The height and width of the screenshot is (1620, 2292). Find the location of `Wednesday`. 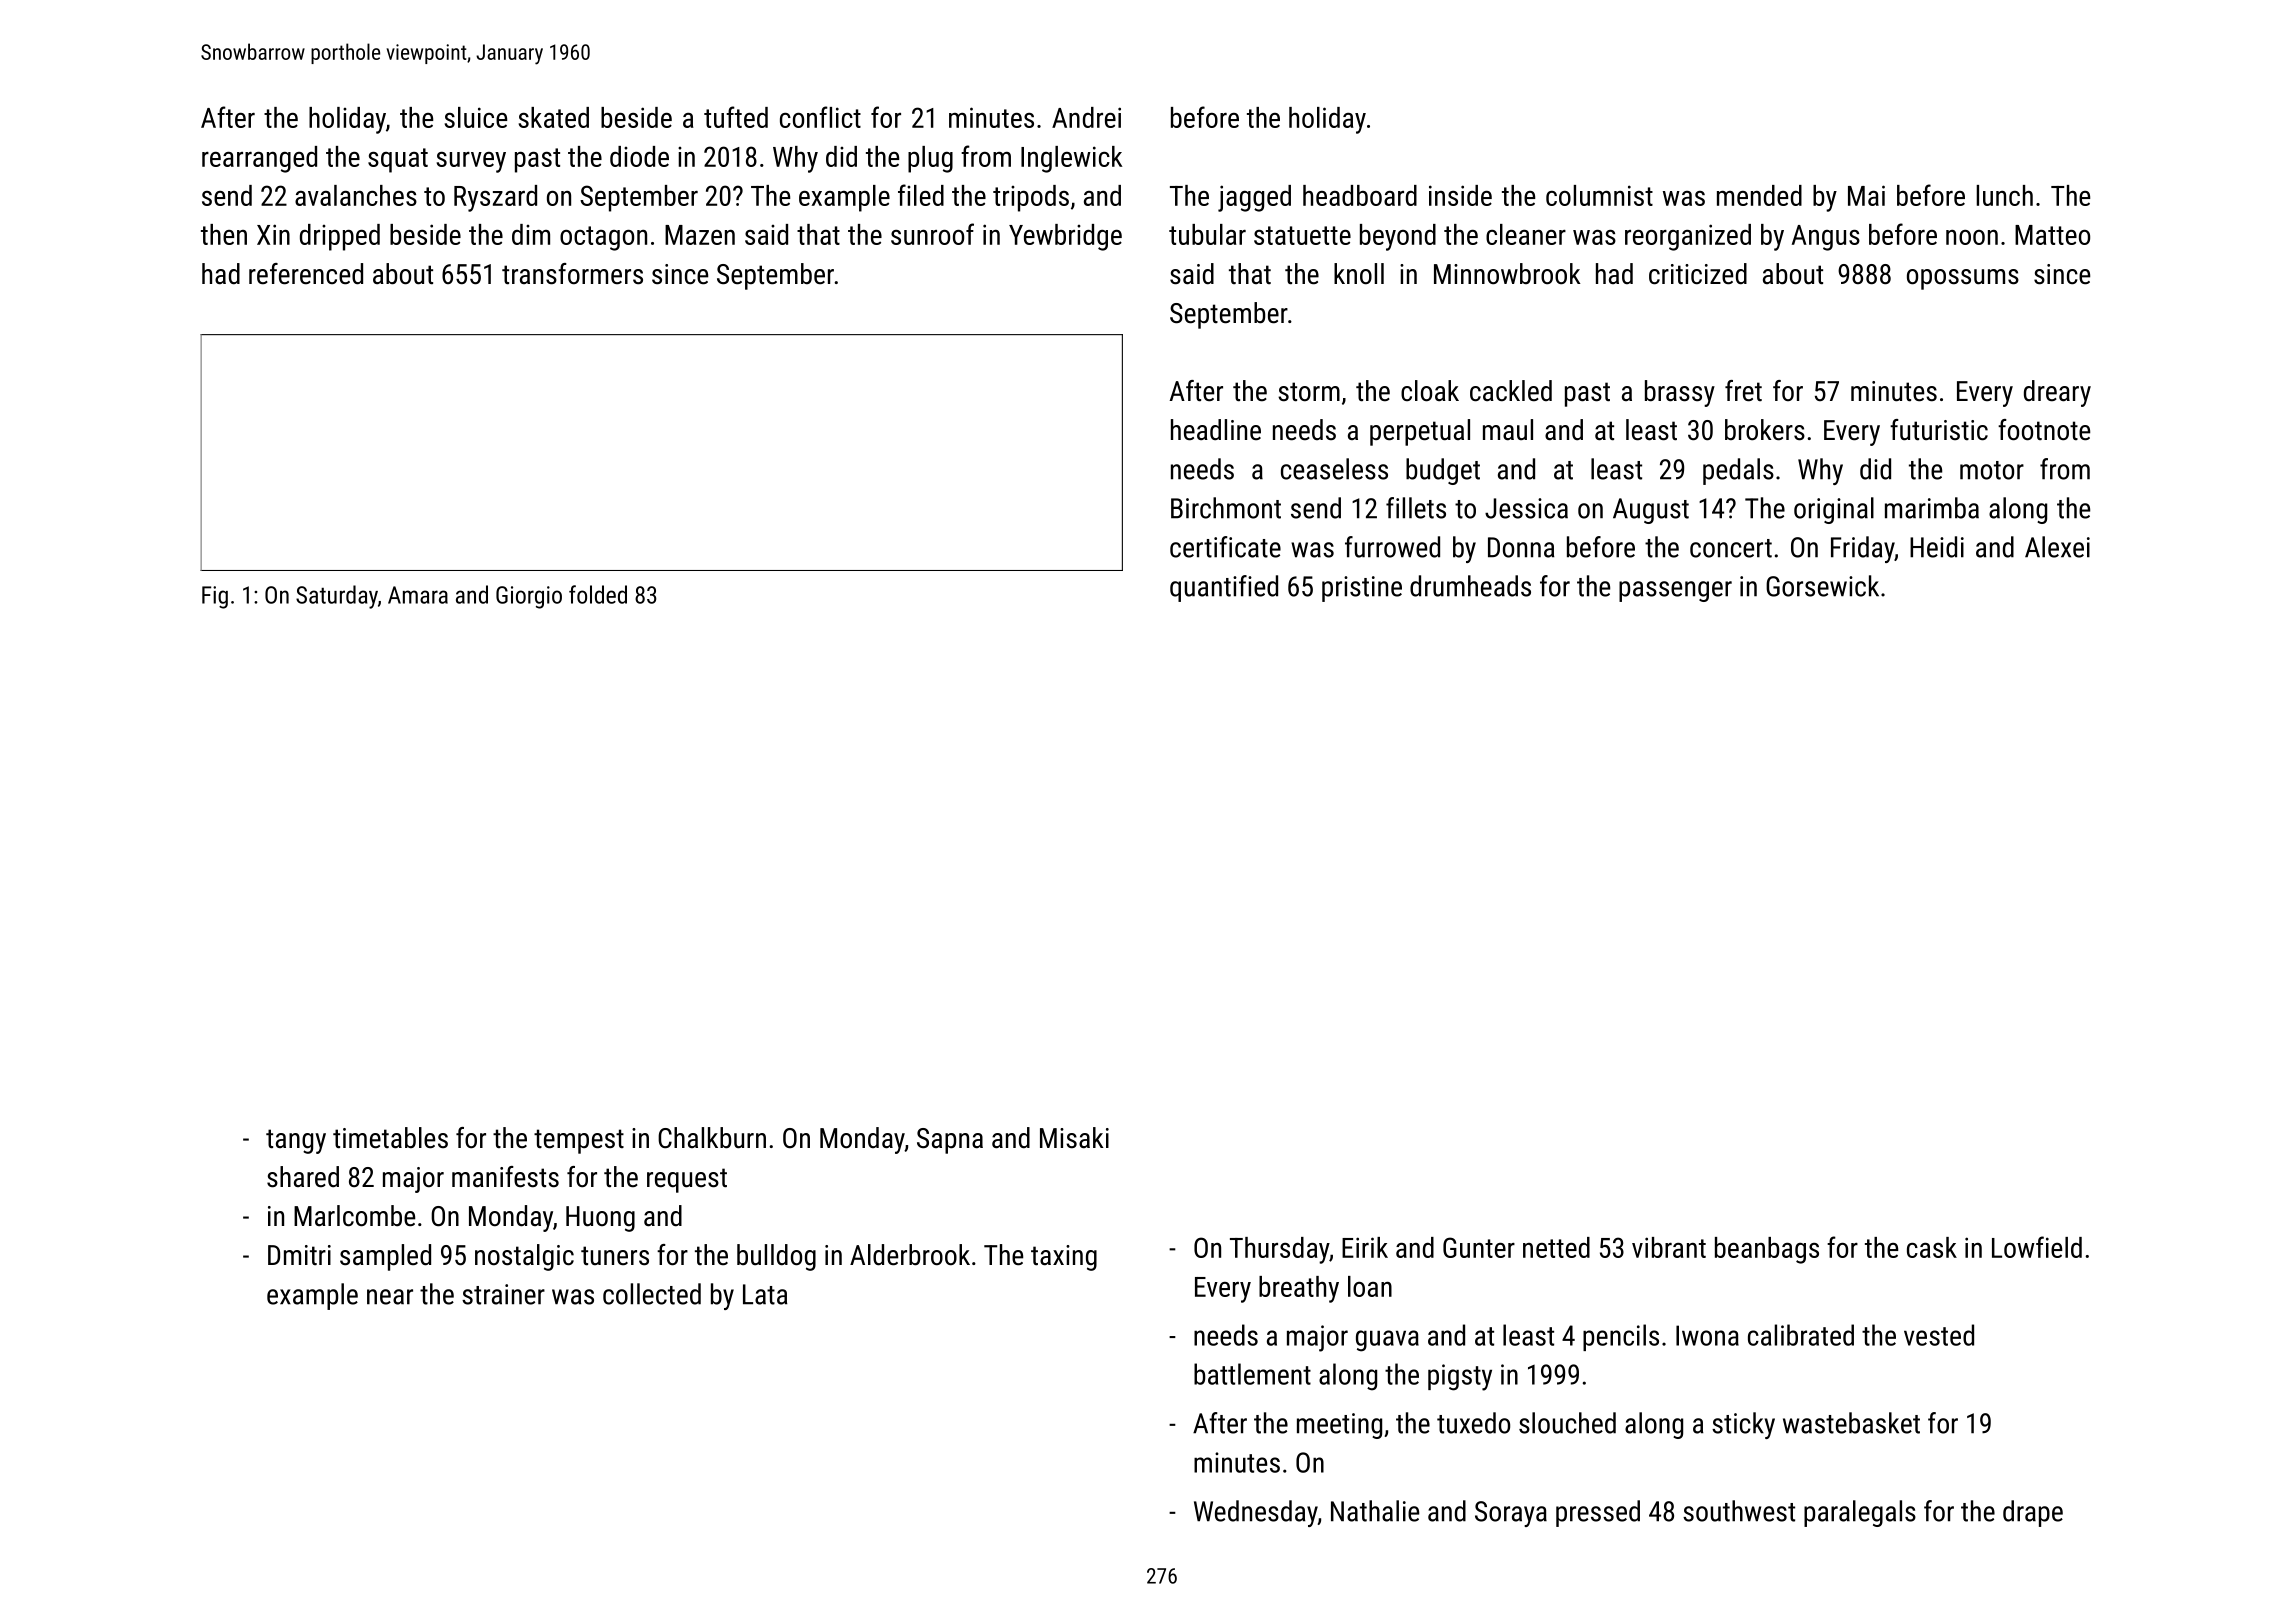

Wednesday is located at coordinates (1256, 1513).
